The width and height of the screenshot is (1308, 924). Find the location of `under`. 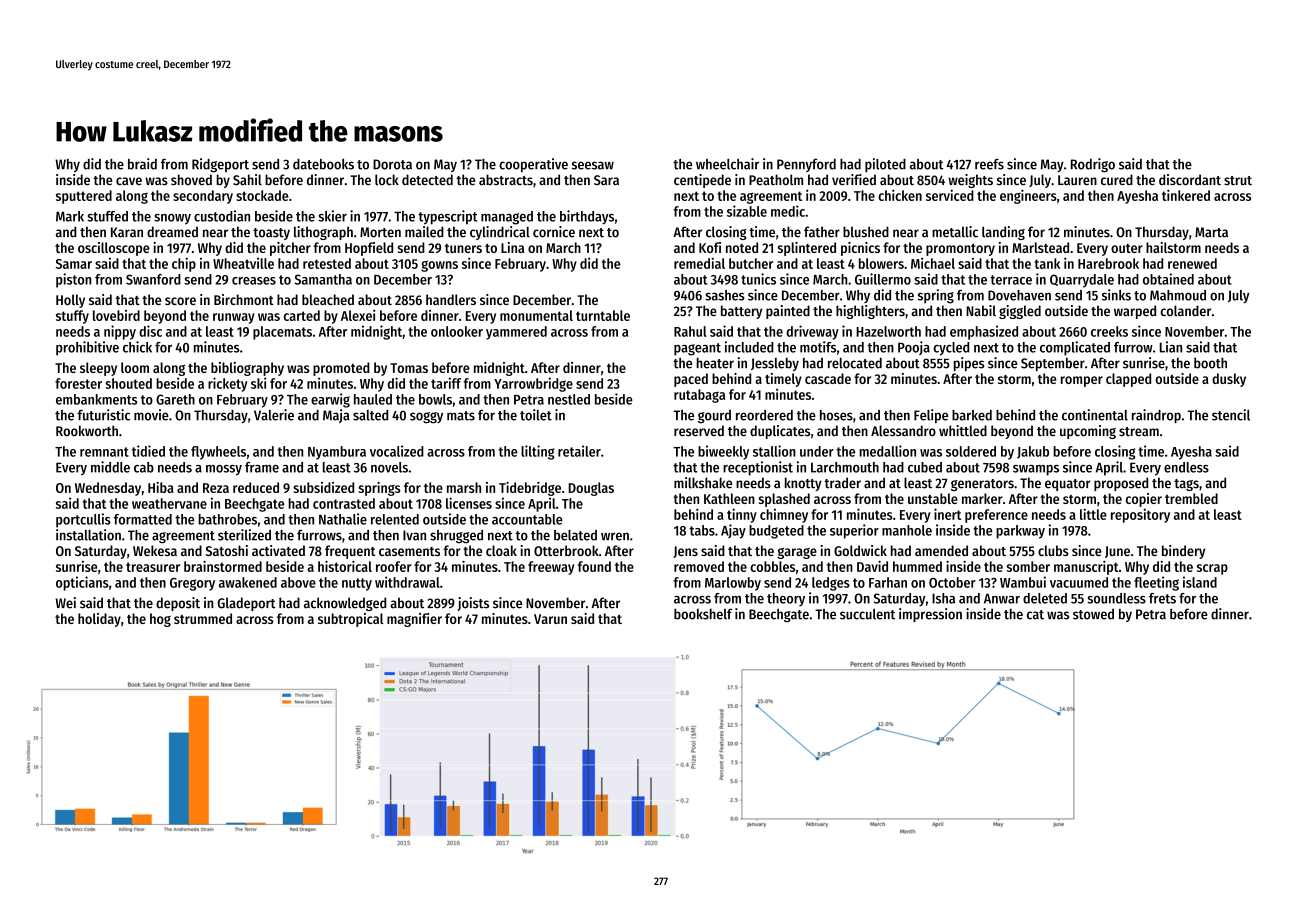

under is located at coordinates (817, 451).
